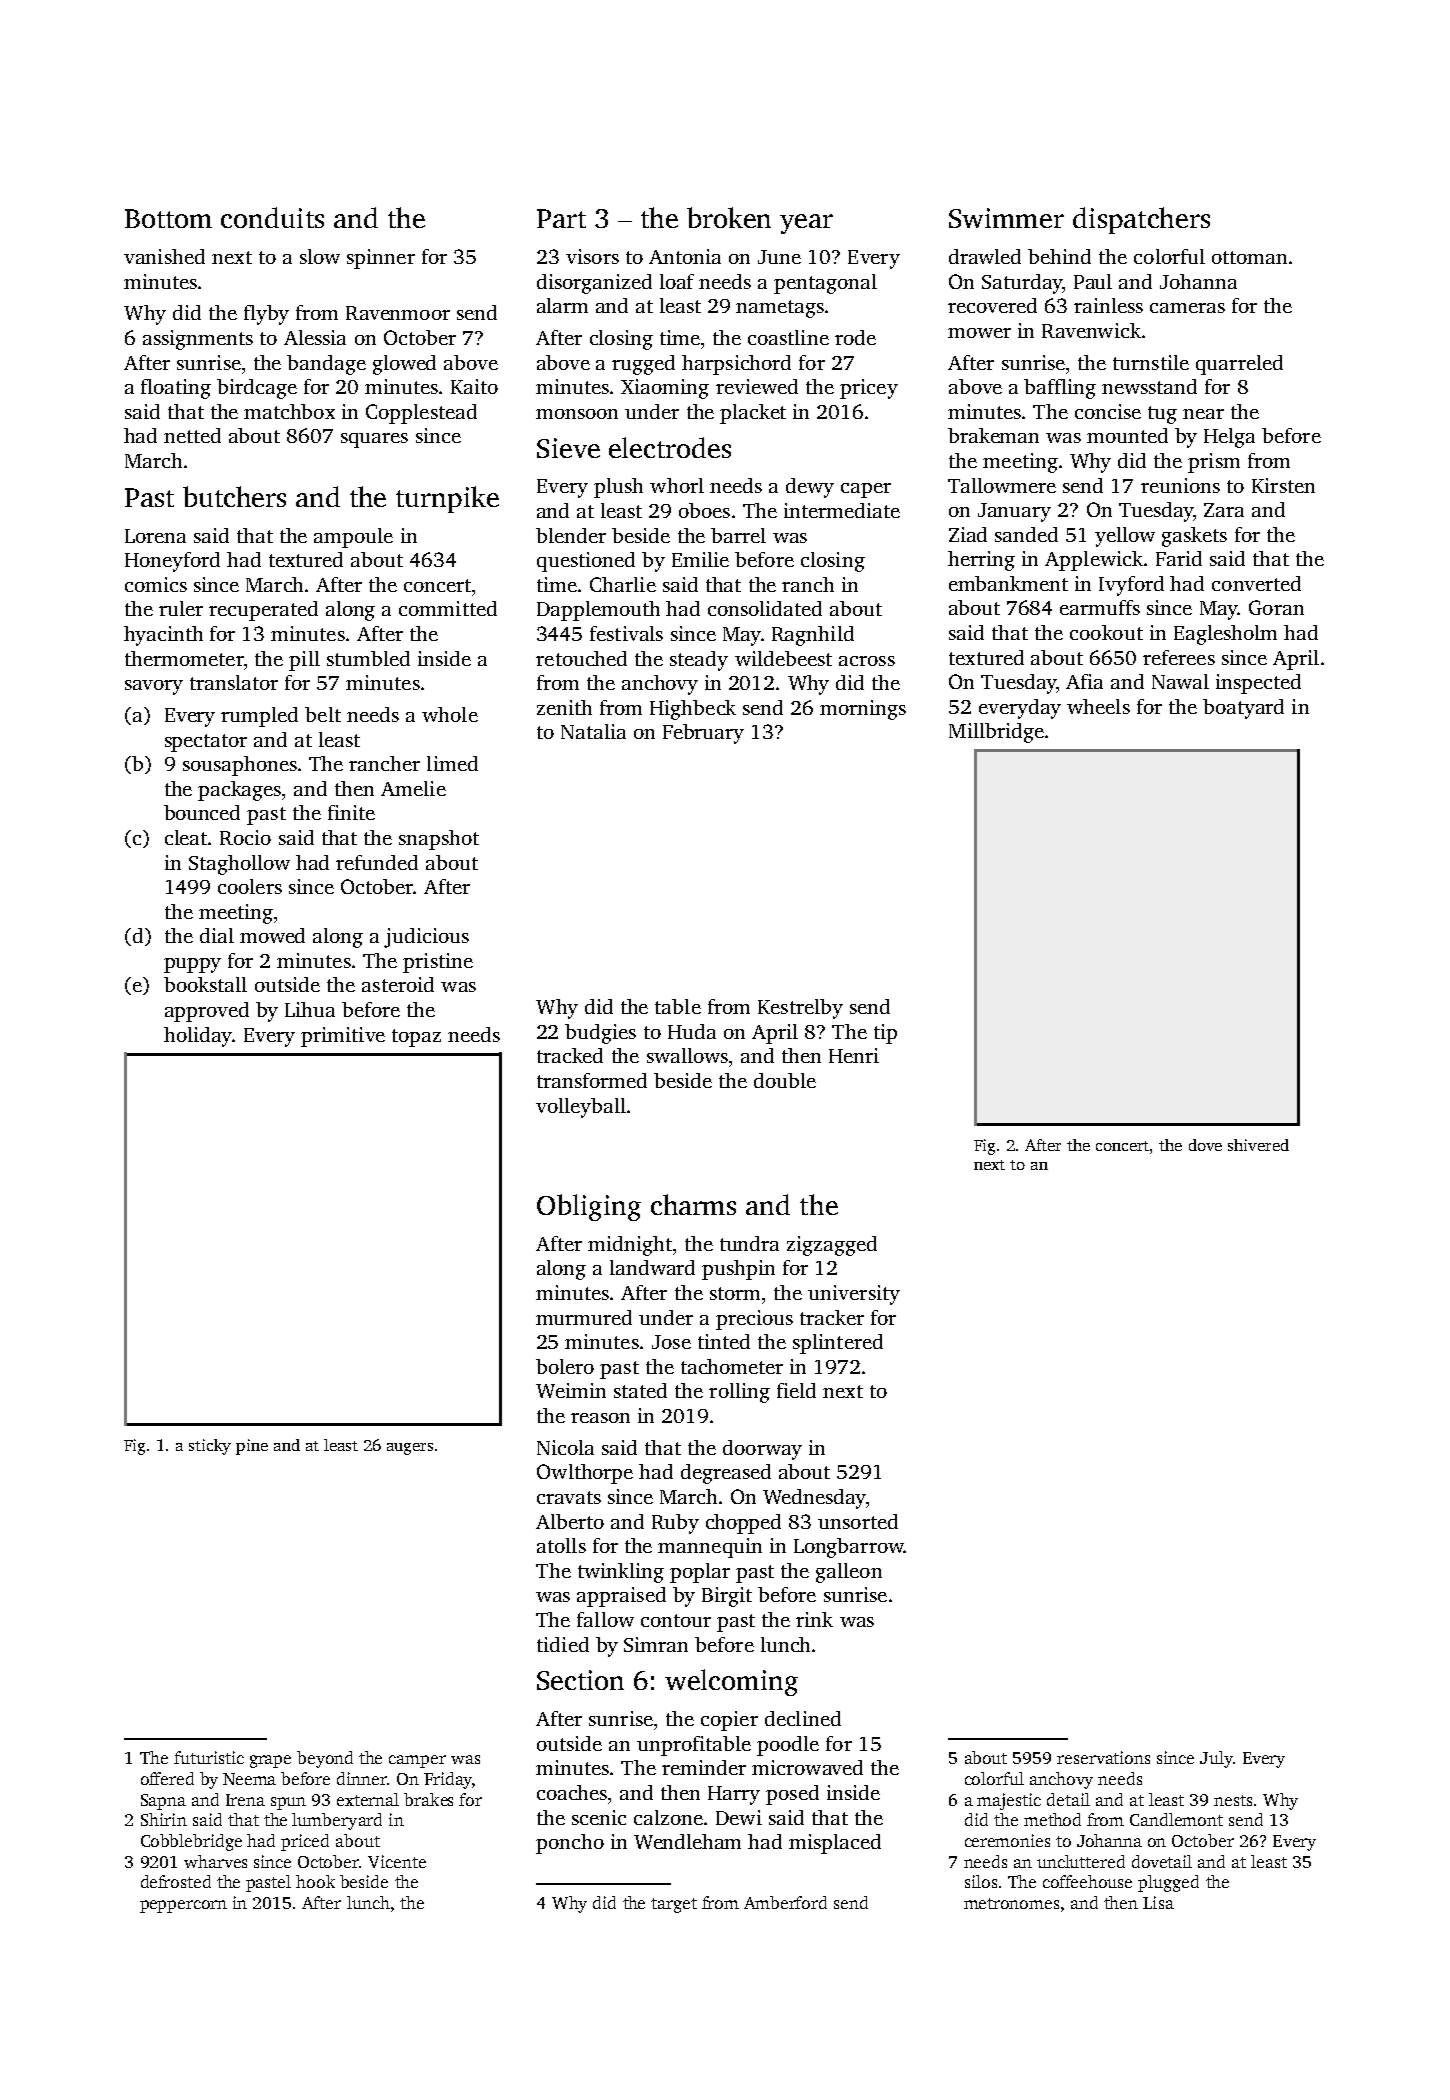  What do you see at coordinates (1229, 438) in the page?
I see `Helga` at bounding box center [1229, 438].
